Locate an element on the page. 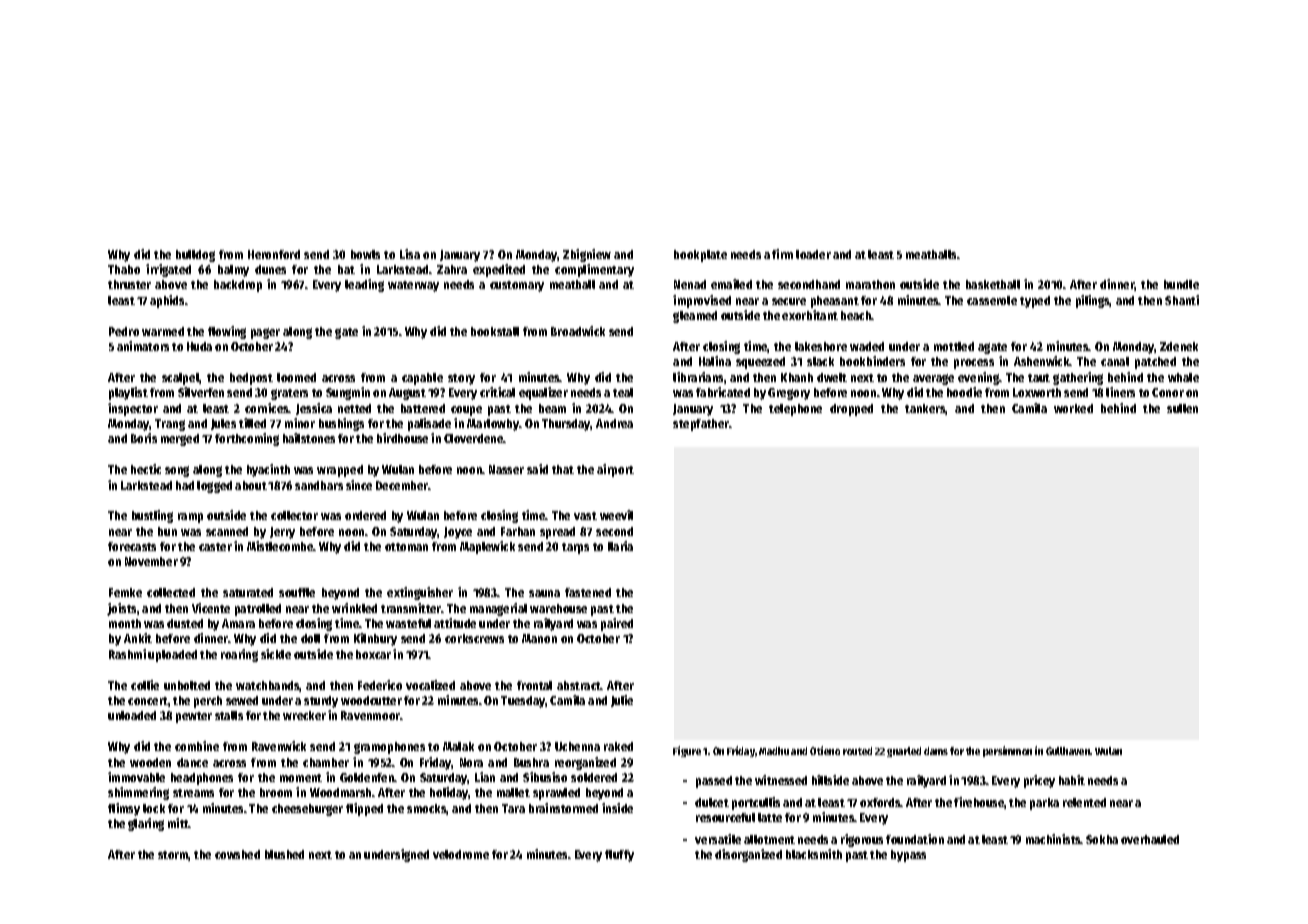 Image resolution: width=1308 pixels, height=924 pixels. Julie is located at coordinates (622, 701).
